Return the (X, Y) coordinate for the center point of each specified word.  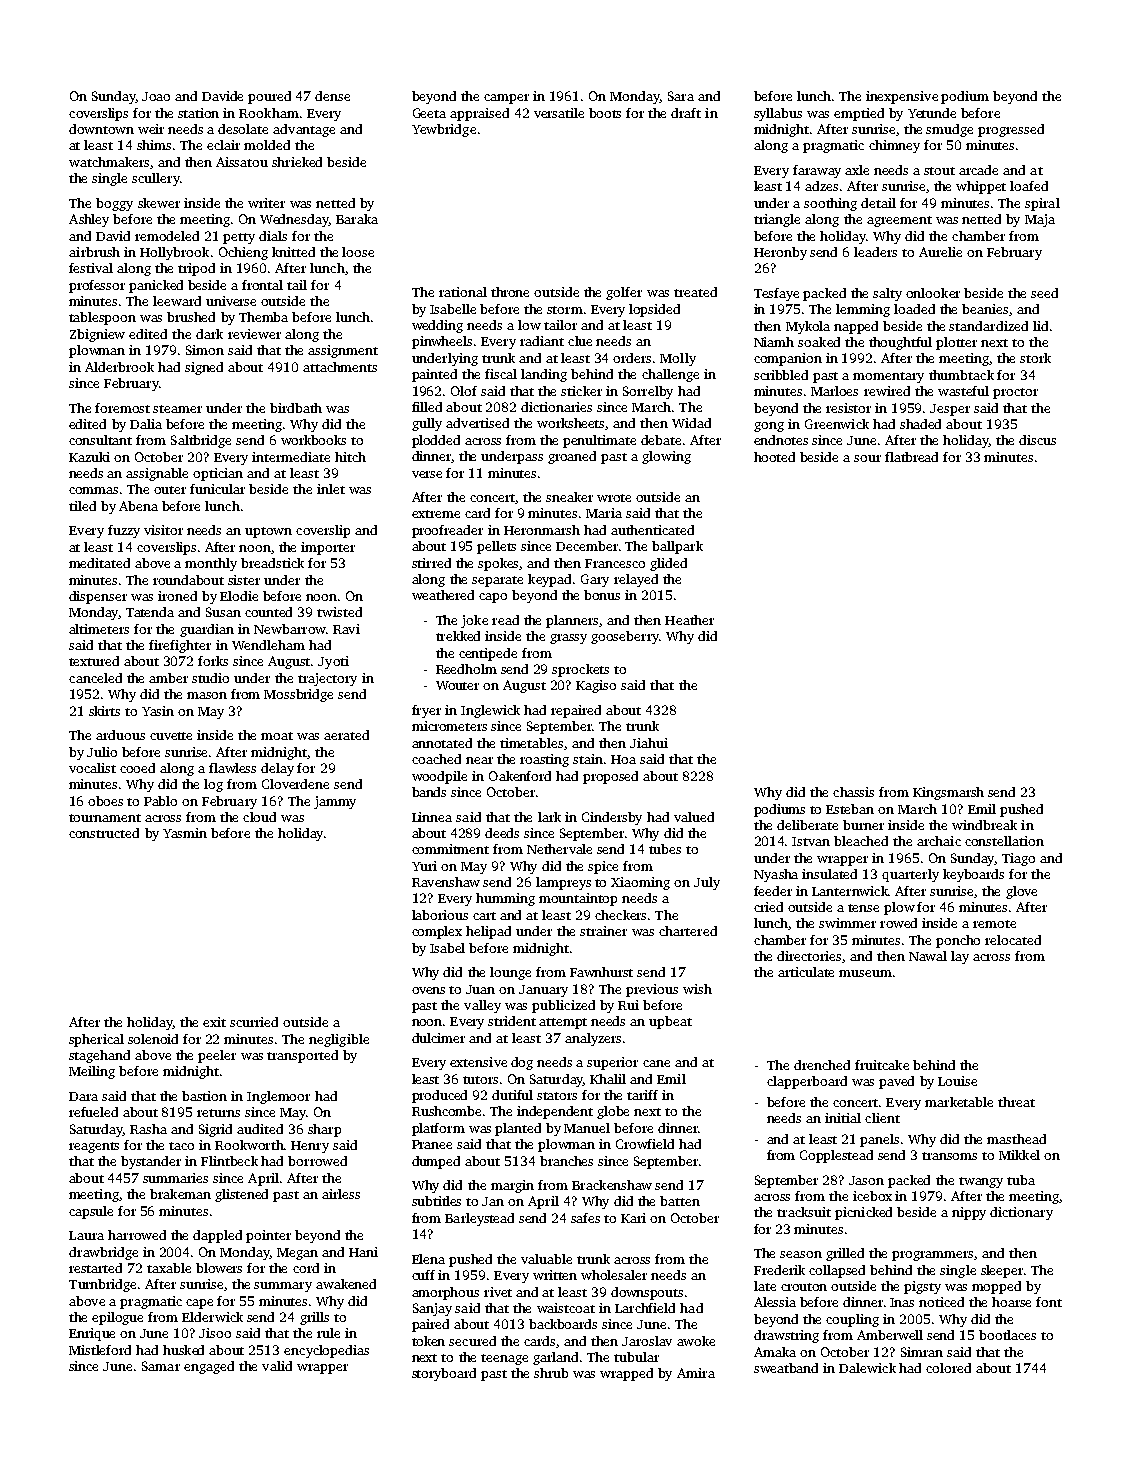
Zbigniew (97, 335)
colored (948, 1368)
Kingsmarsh (948, 793)
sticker (581, 391)
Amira (696, 1373)
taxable (169, 1268)
